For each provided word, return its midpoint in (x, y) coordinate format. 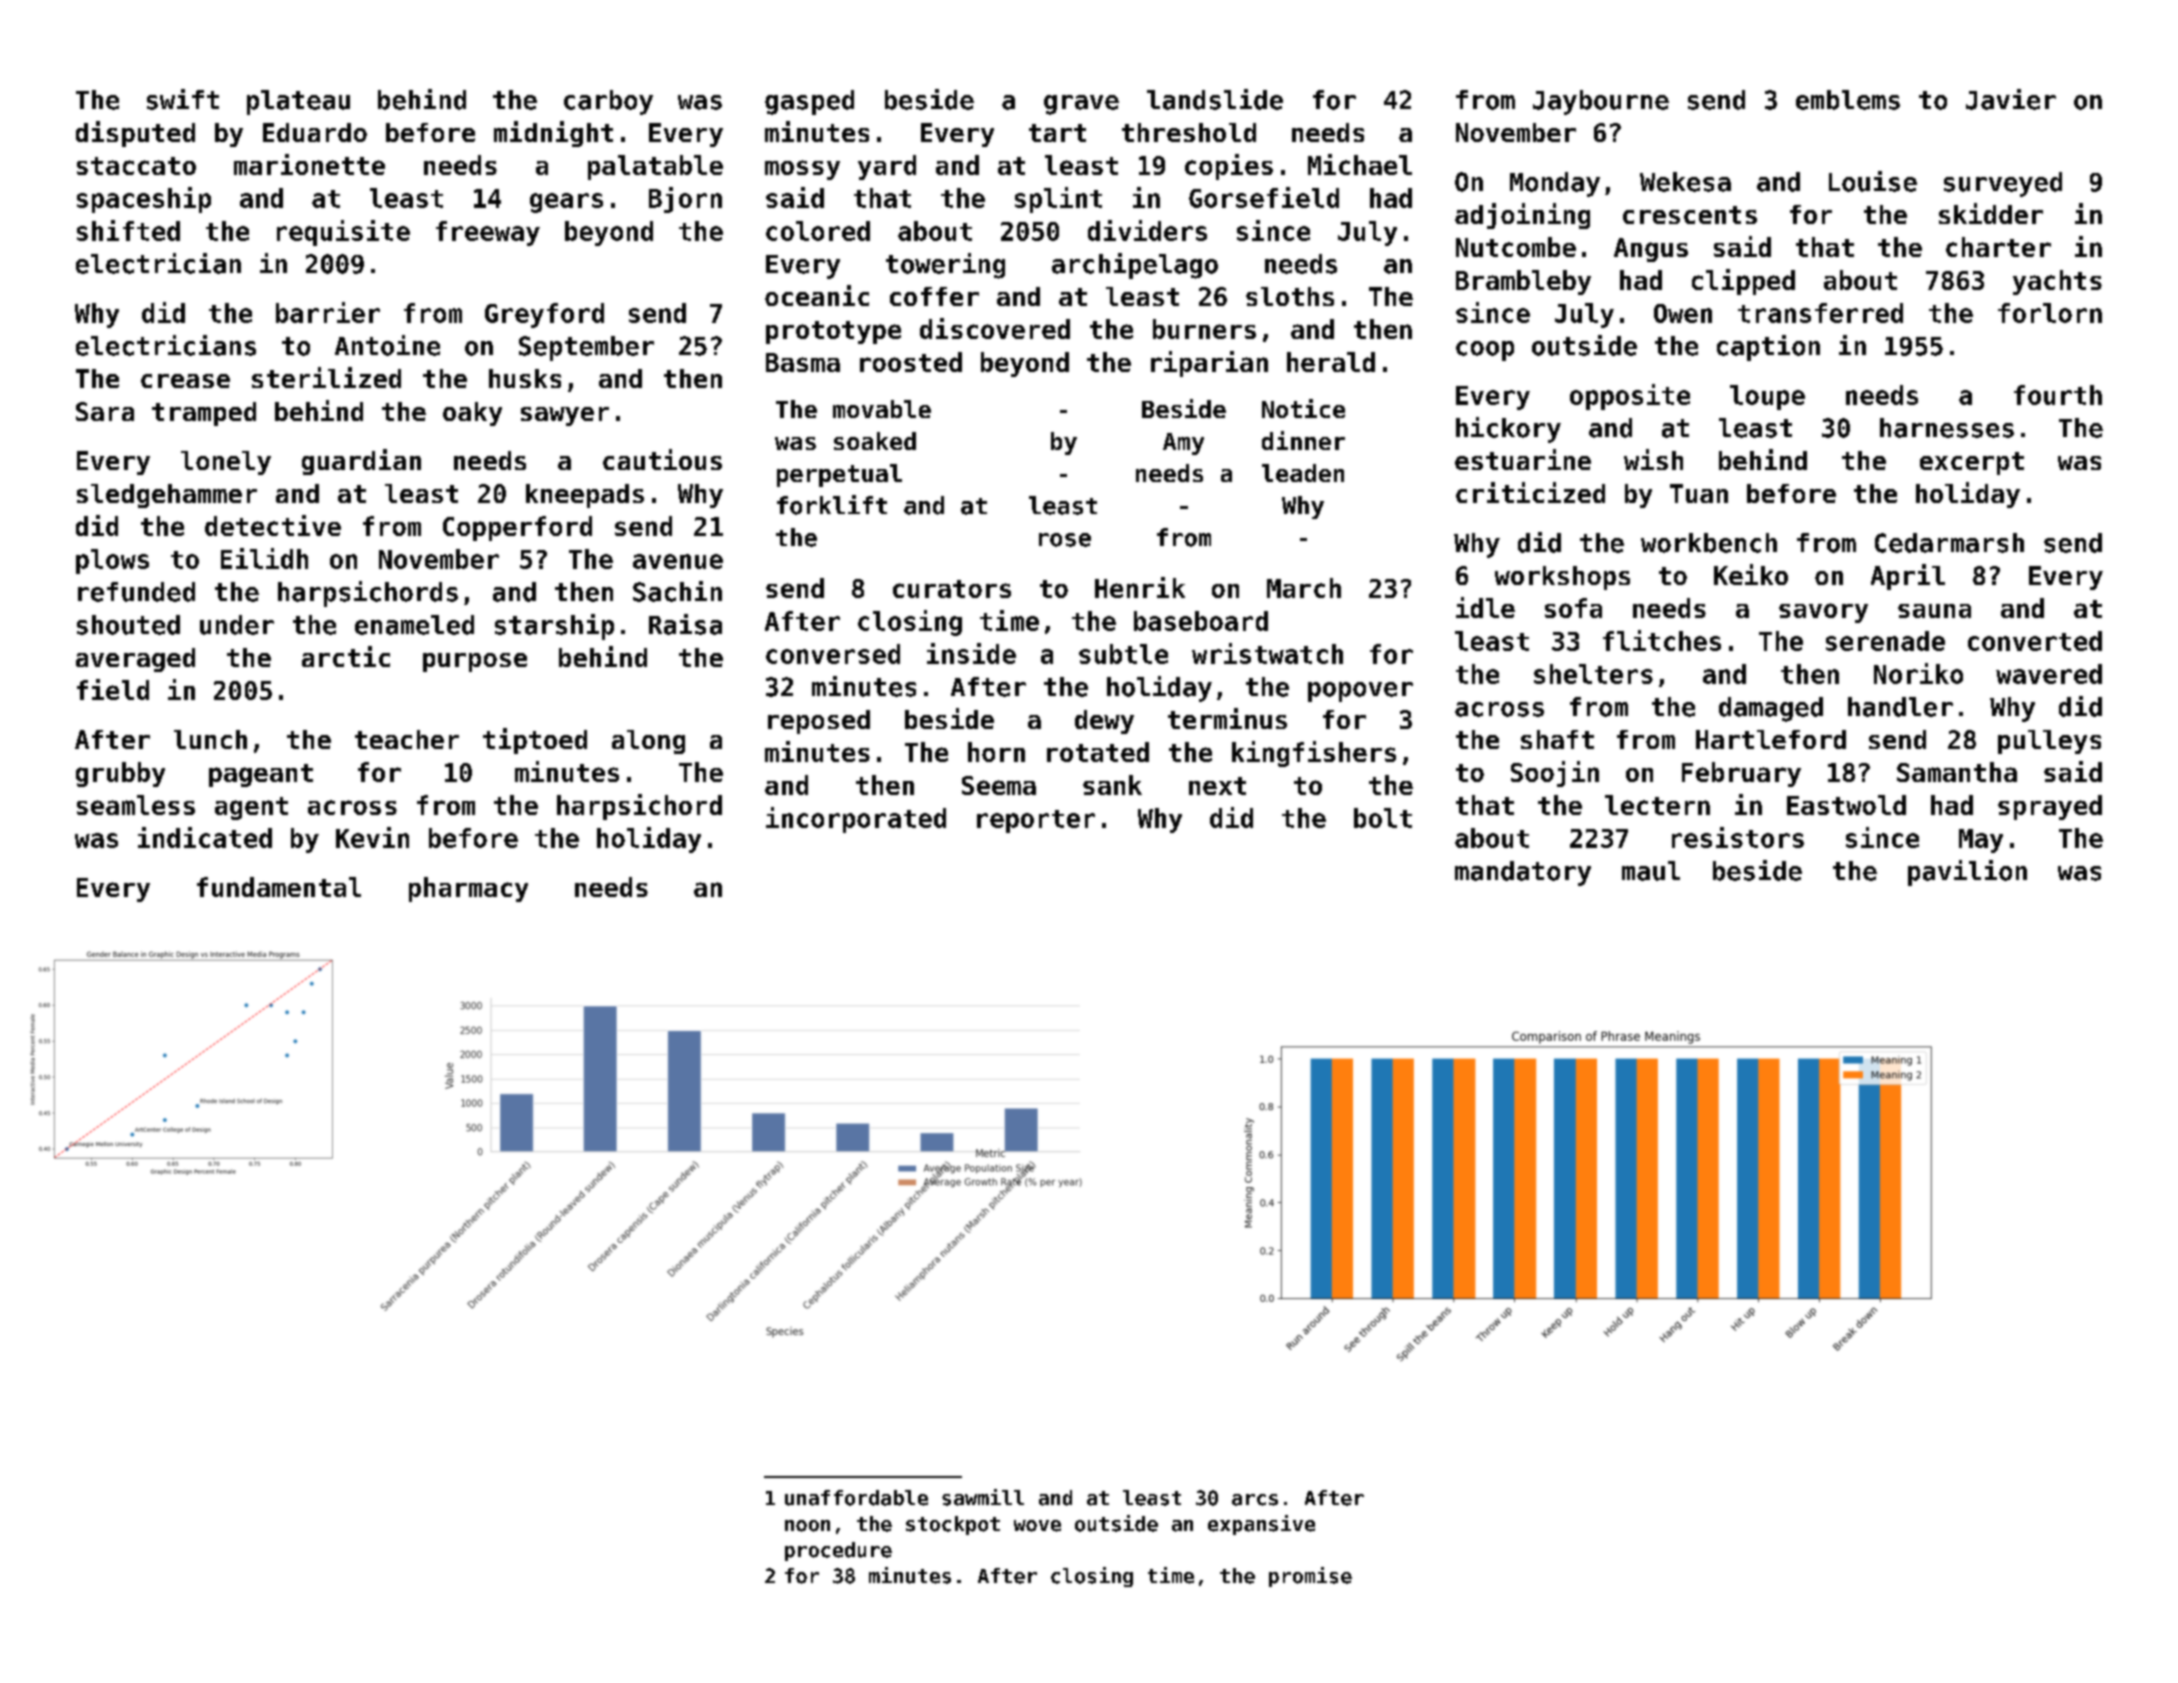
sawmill (983, 1497)
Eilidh (264, 558)
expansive (1261, 1525)
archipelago (1135, 266)
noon (807, 1526)
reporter (1036, 821)
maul (1651, 871)
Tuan (1699, 493)
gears (566, 203)
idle (1485, 607)
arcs (1255, 1500)
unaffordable (856, 1498)
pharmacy (468, 889)
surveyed (2003, 184)
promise (1310, 1577)
